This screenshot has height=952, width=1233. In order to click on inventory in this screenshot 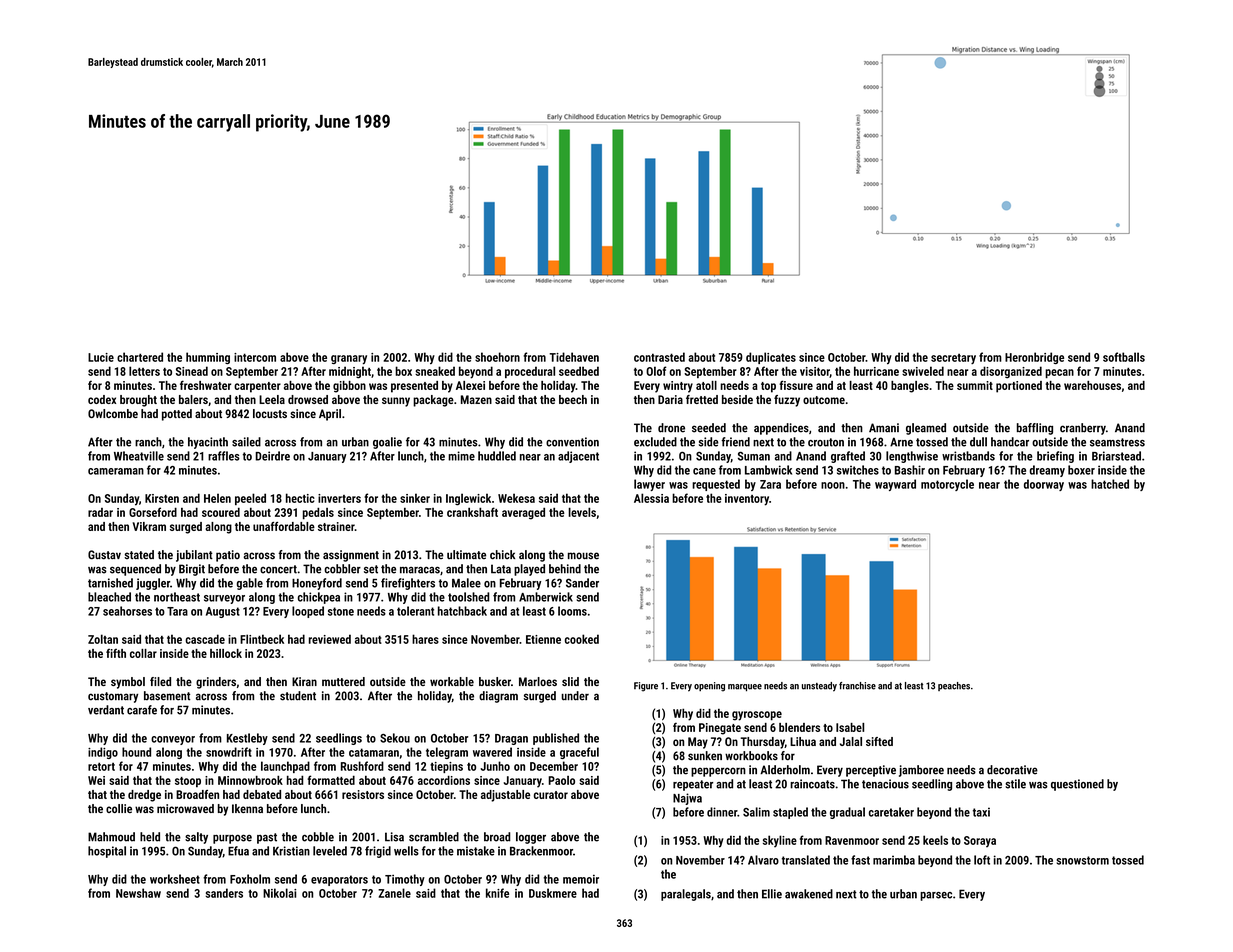, I will do `click(747, 500)`.
